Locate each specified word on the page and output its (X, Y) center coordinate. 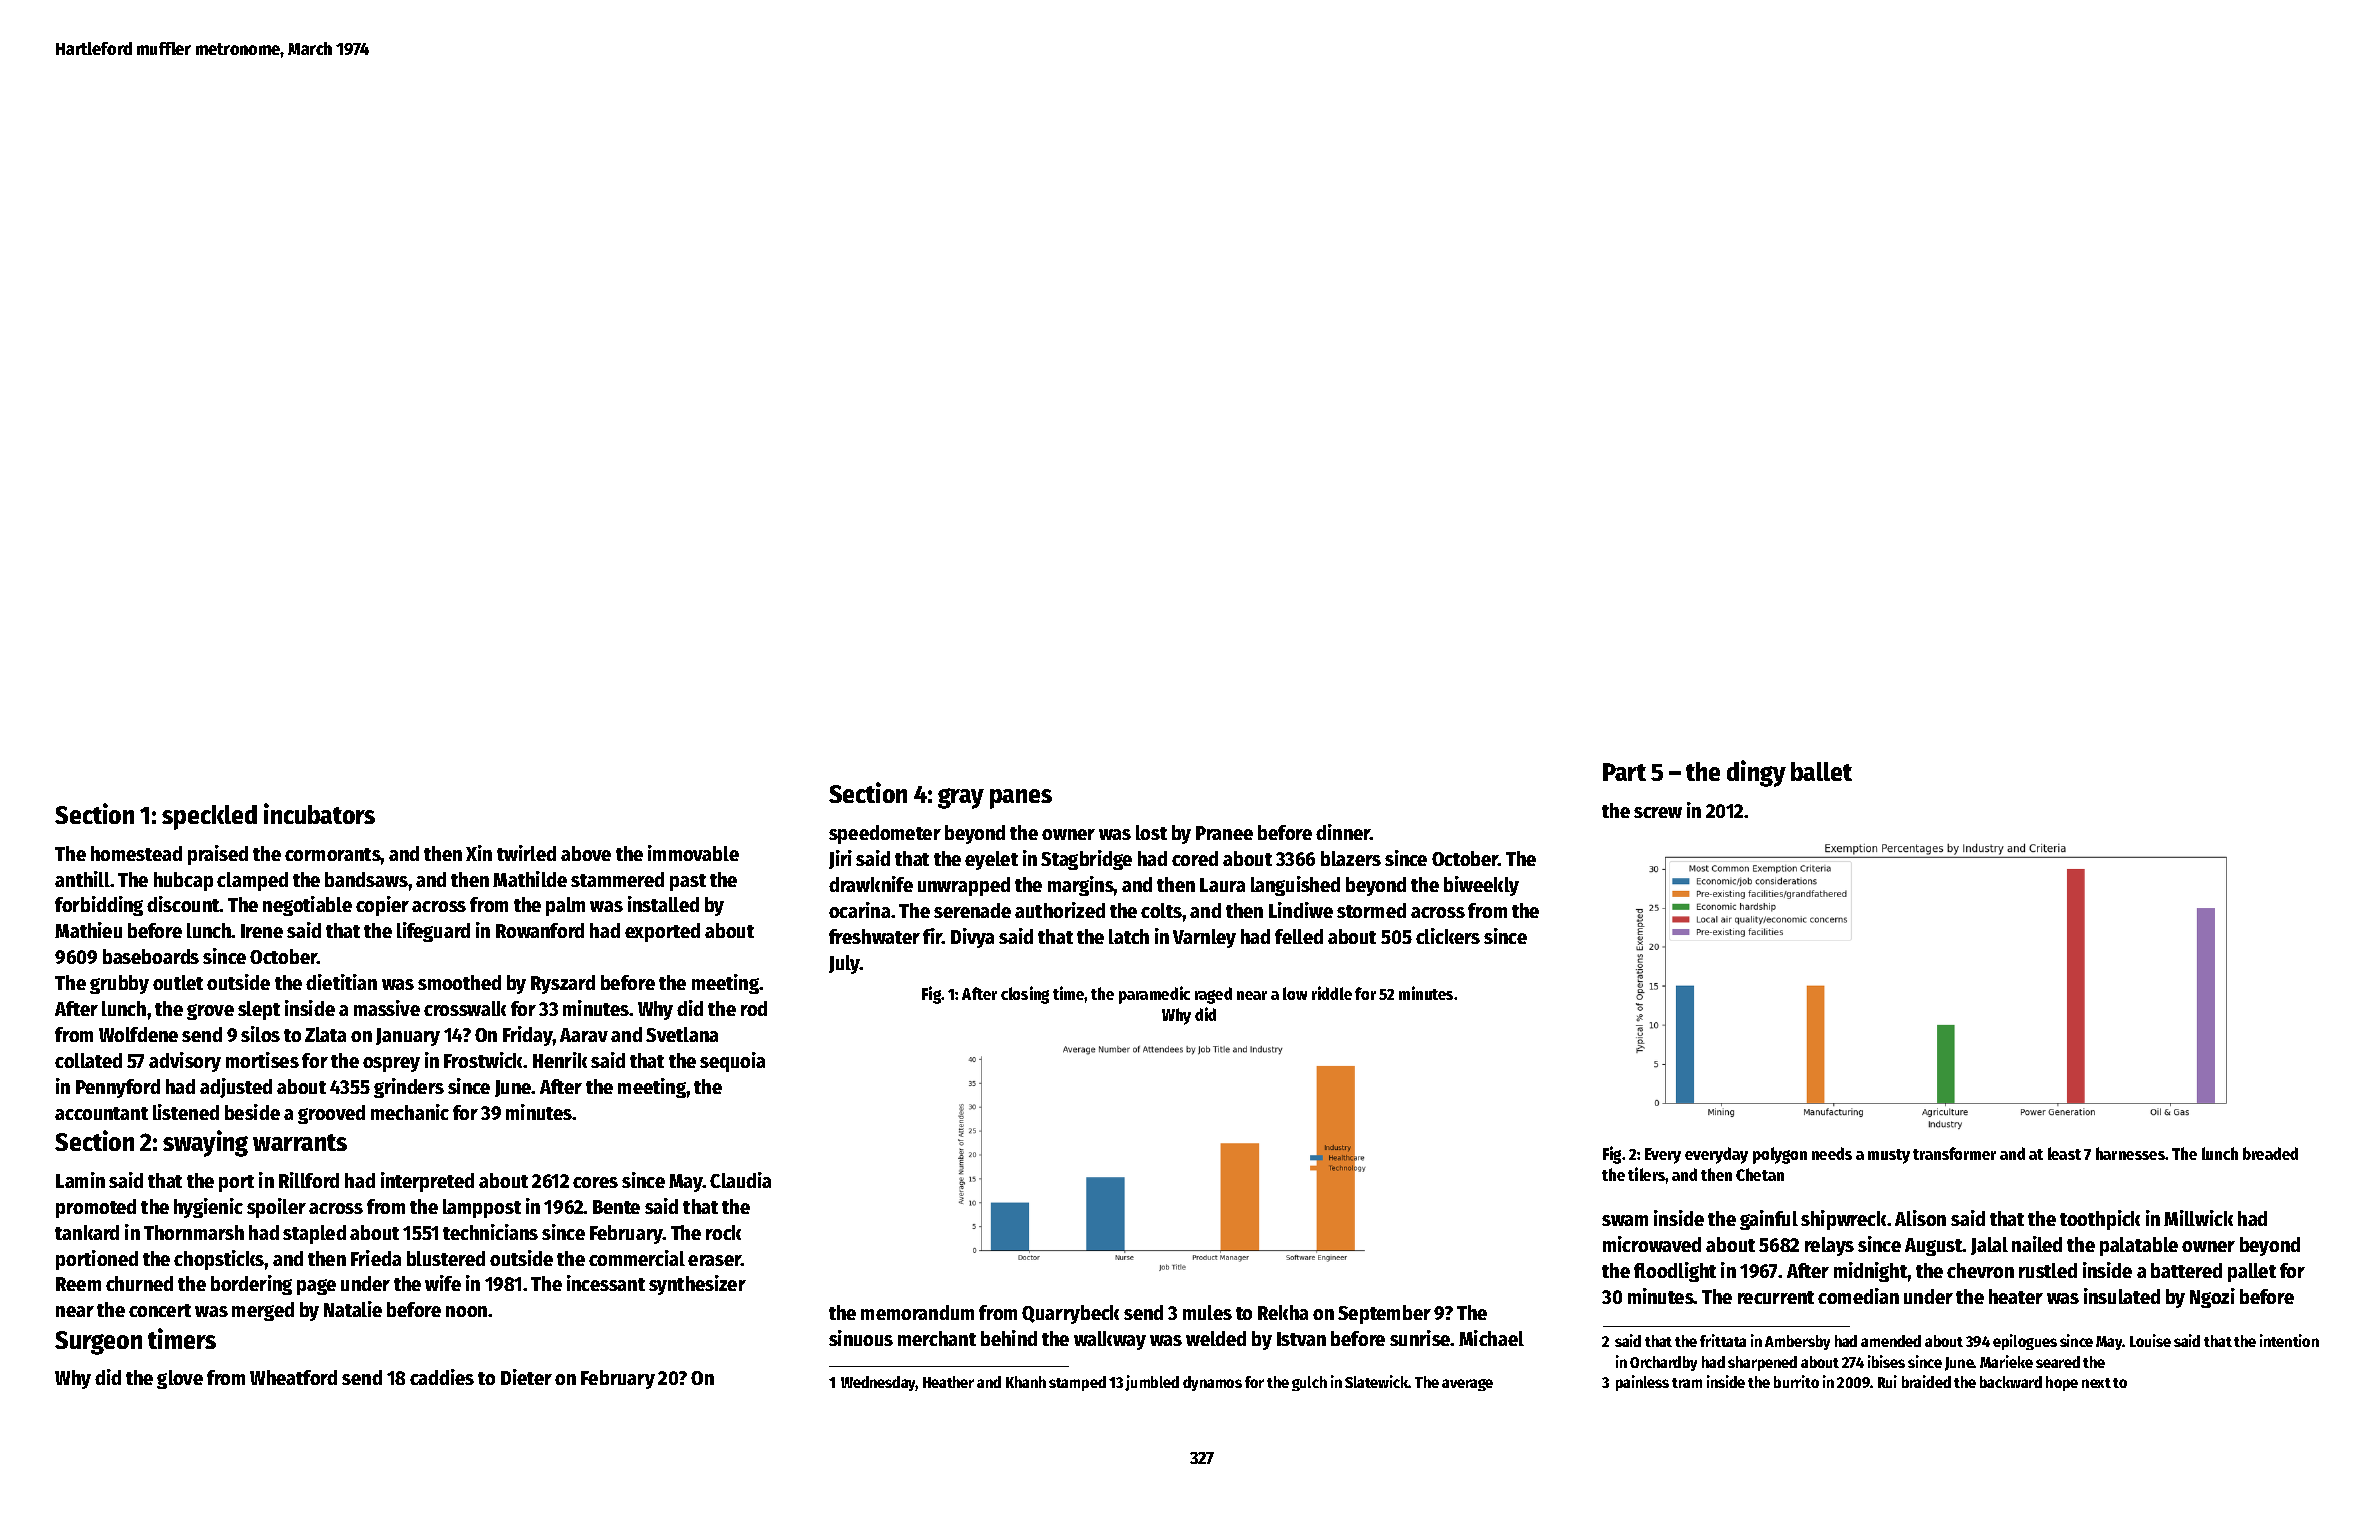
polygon (1780, 1155)
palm (565, 906)
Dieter (526, 1377)
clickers (1448, 936)
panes (1021, 799)
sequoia (732, 1062)
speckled (209, 817)
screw (1658, 812)
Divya (972, 938)
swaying (205, 1143)
